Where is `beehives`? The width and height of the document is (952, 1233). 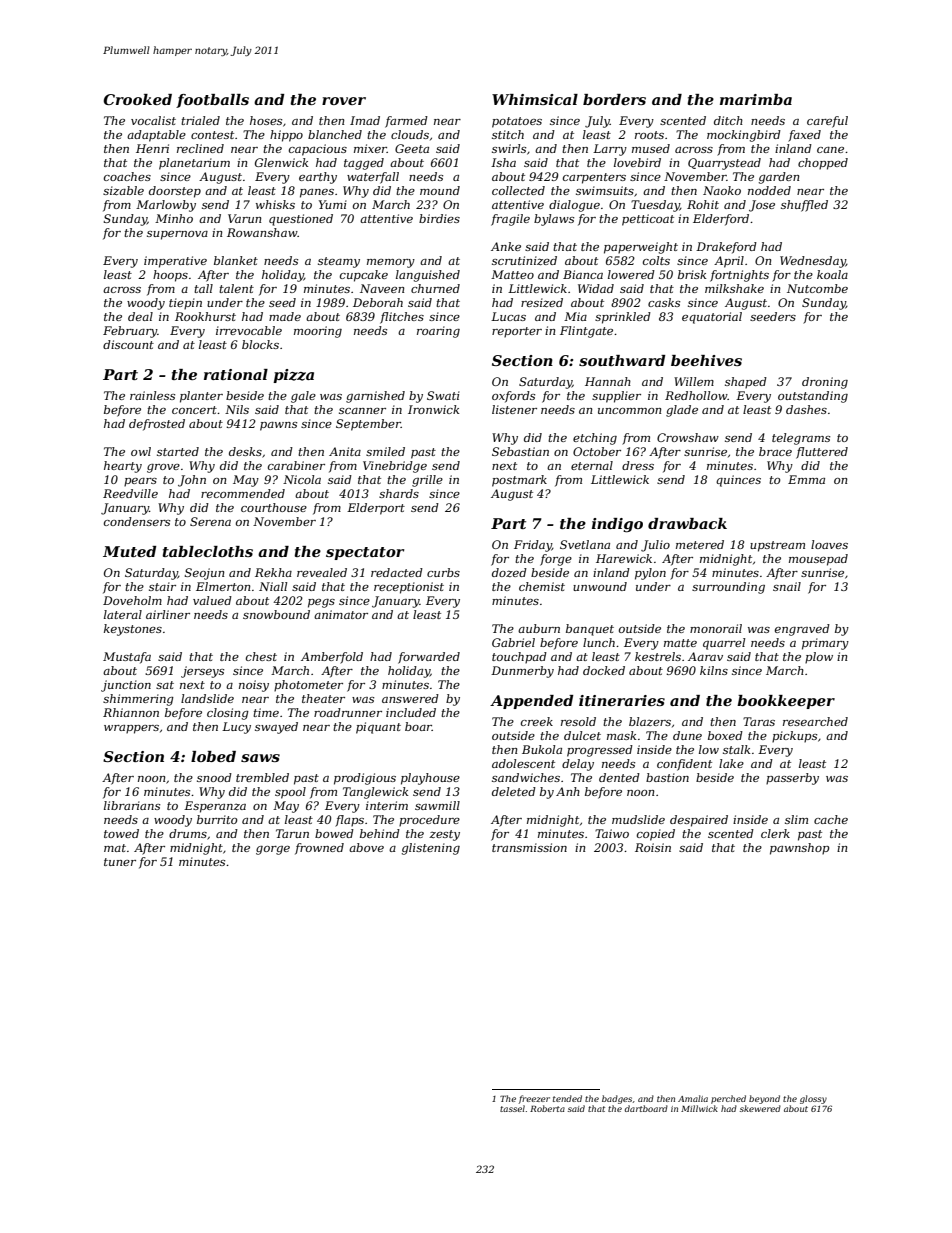
beehives is located at coordinates (706, 360).
